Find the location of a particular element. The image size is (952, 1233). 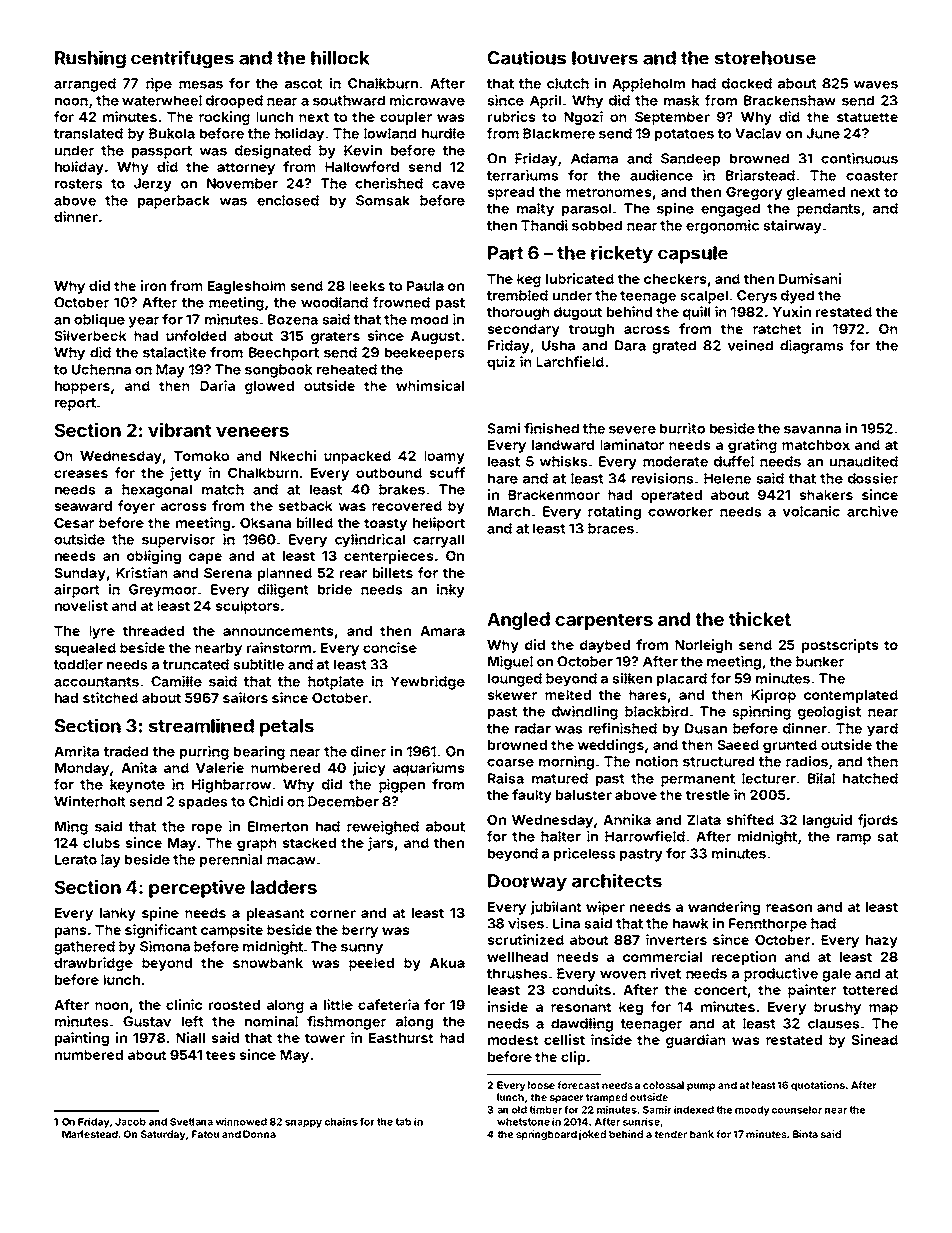

Rushing is located at coordinates (90, 59).
